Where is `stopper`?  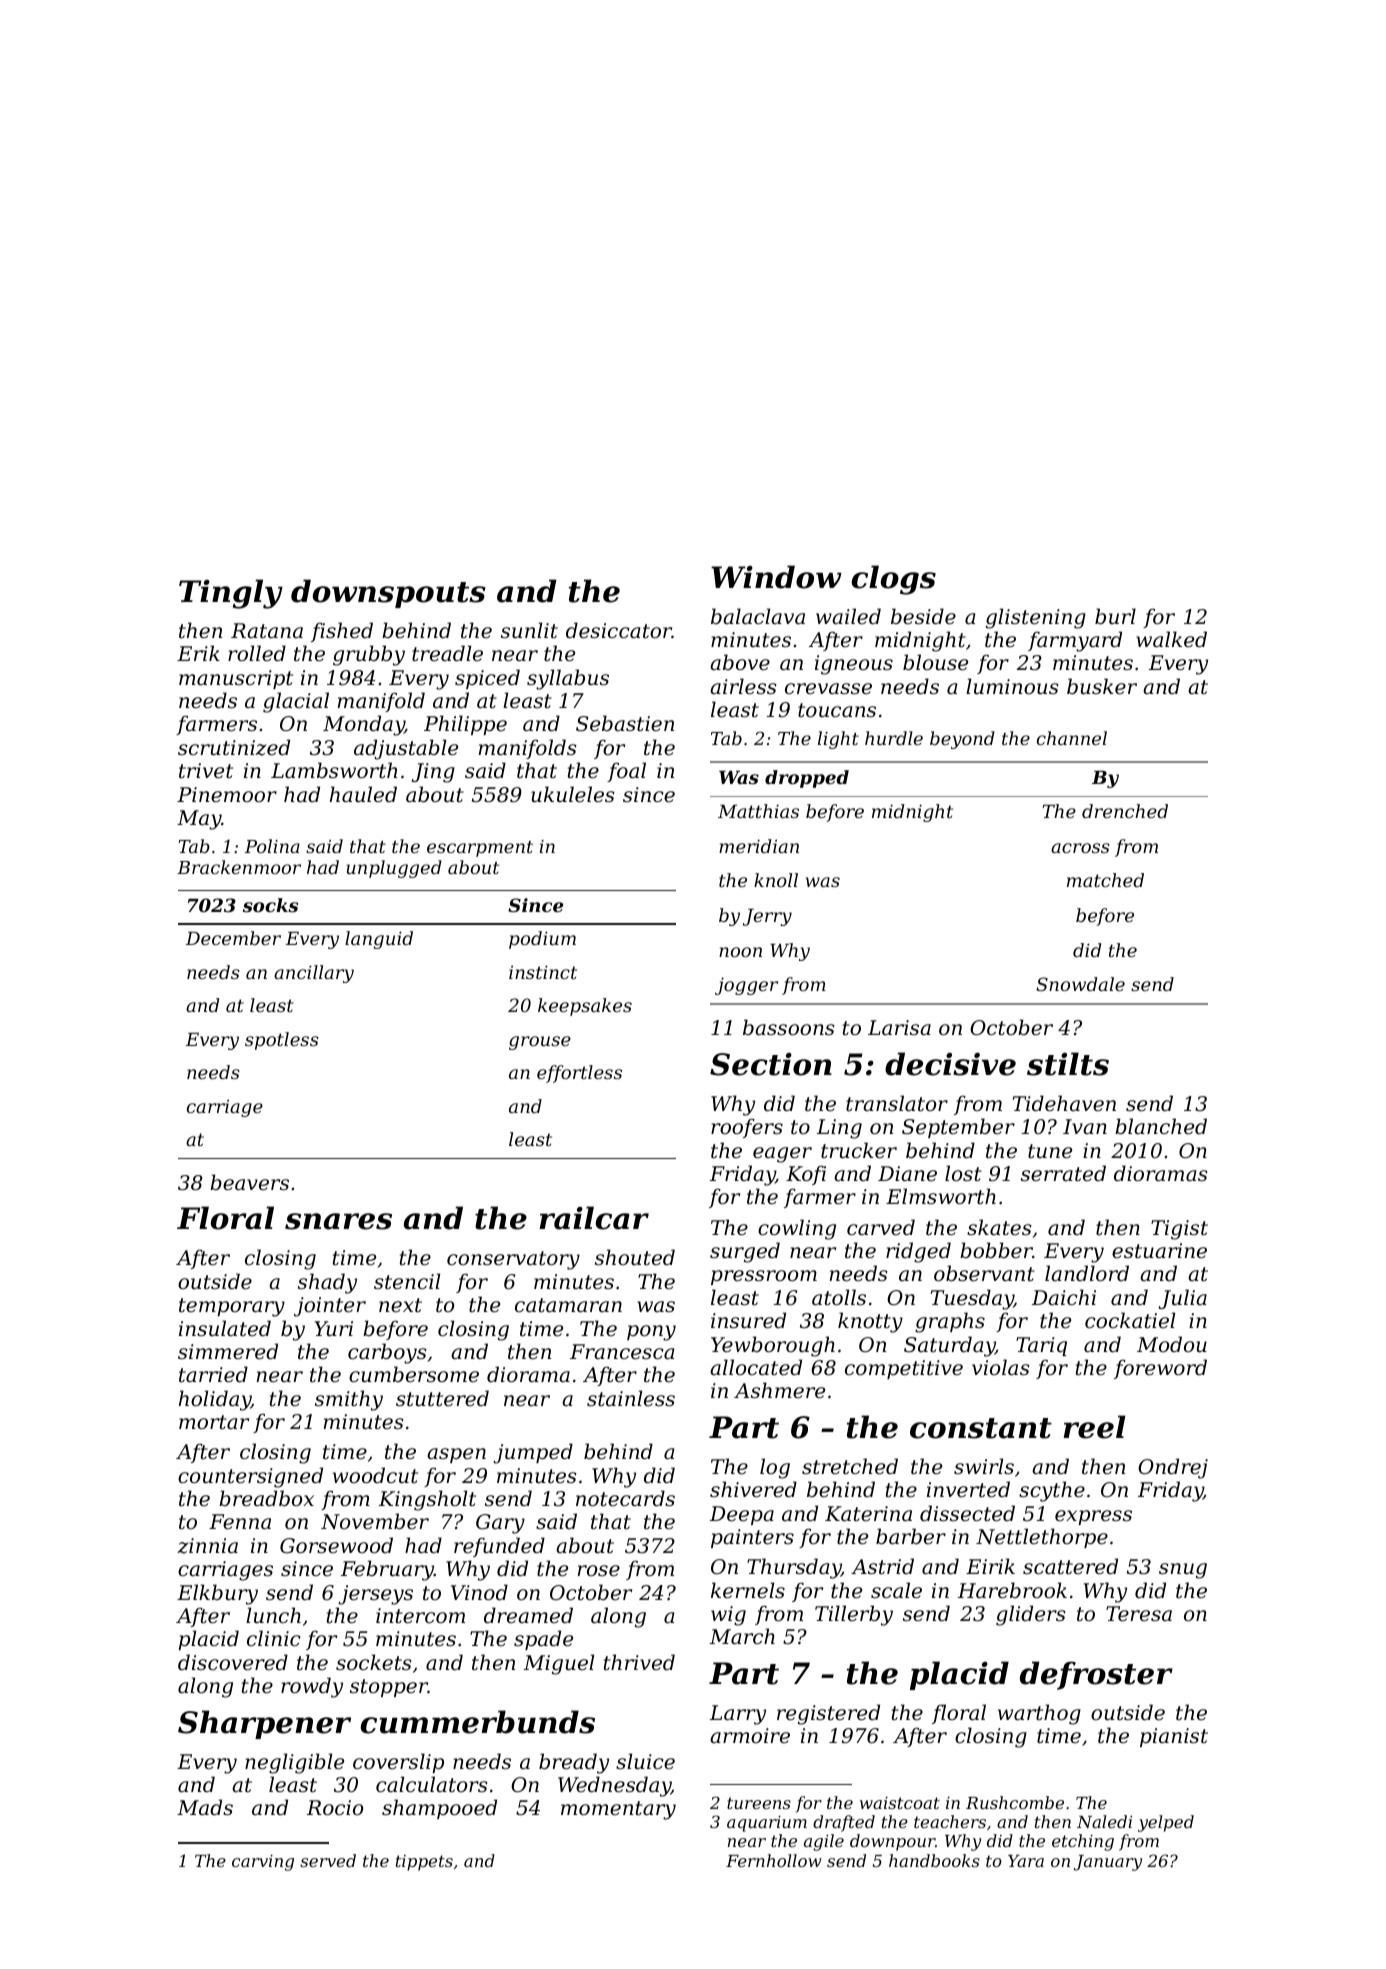
stopper is located at coordinates (389, 1688).
